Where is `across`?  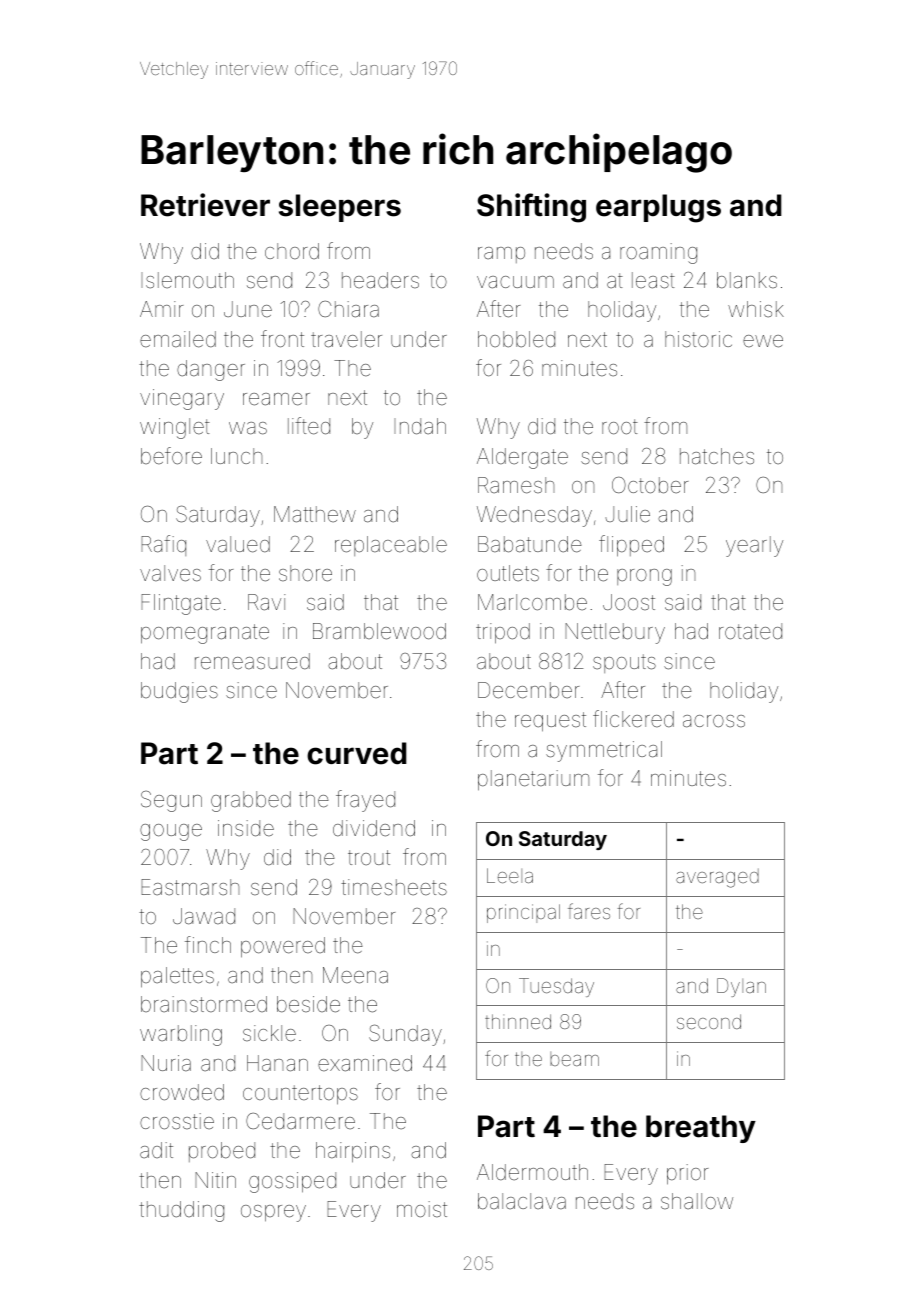 across is located at coordinates (714, 721).
